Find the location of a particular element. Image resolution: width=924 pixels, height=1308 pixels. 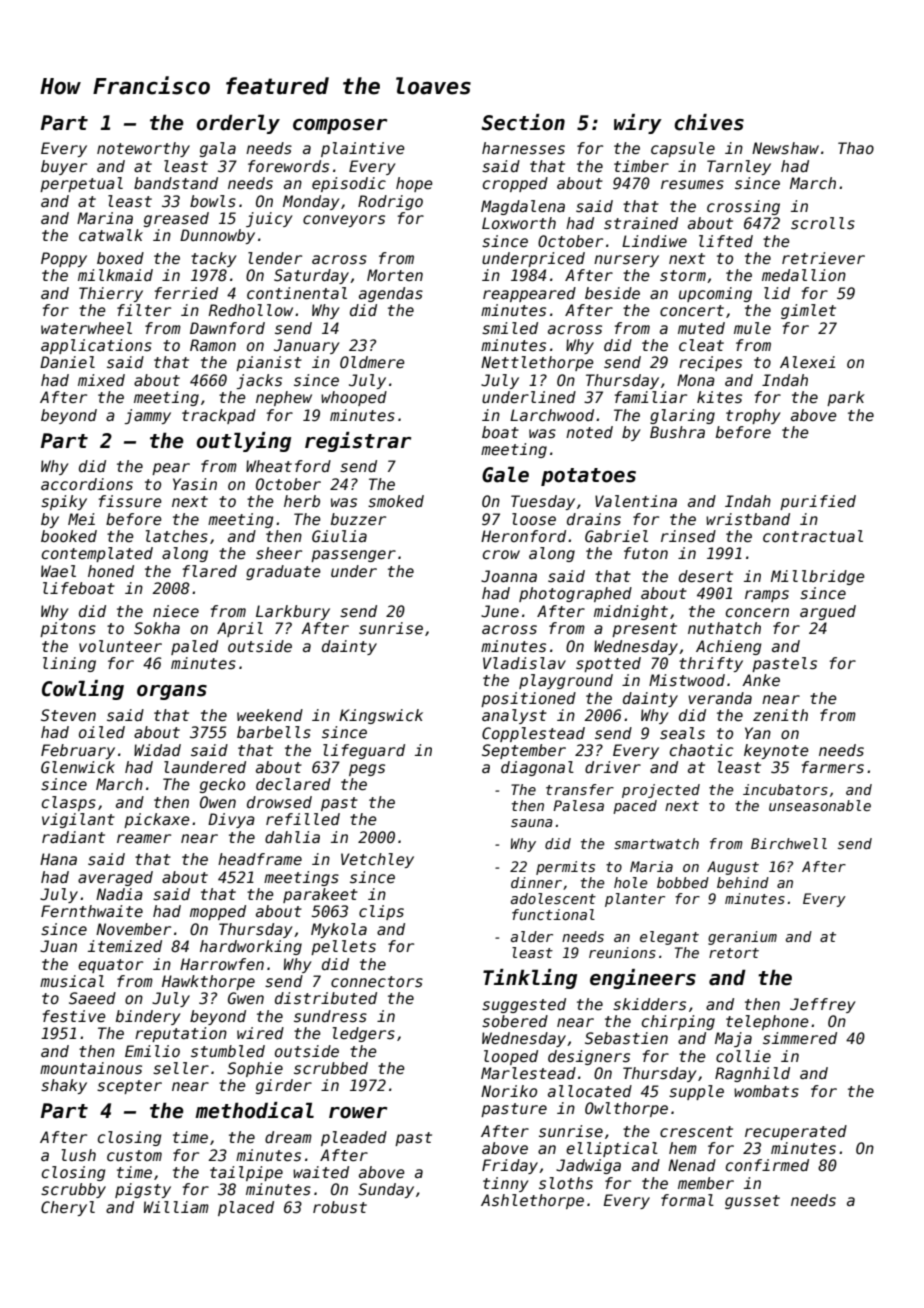

veranda is located at coordinates (720, 698).
